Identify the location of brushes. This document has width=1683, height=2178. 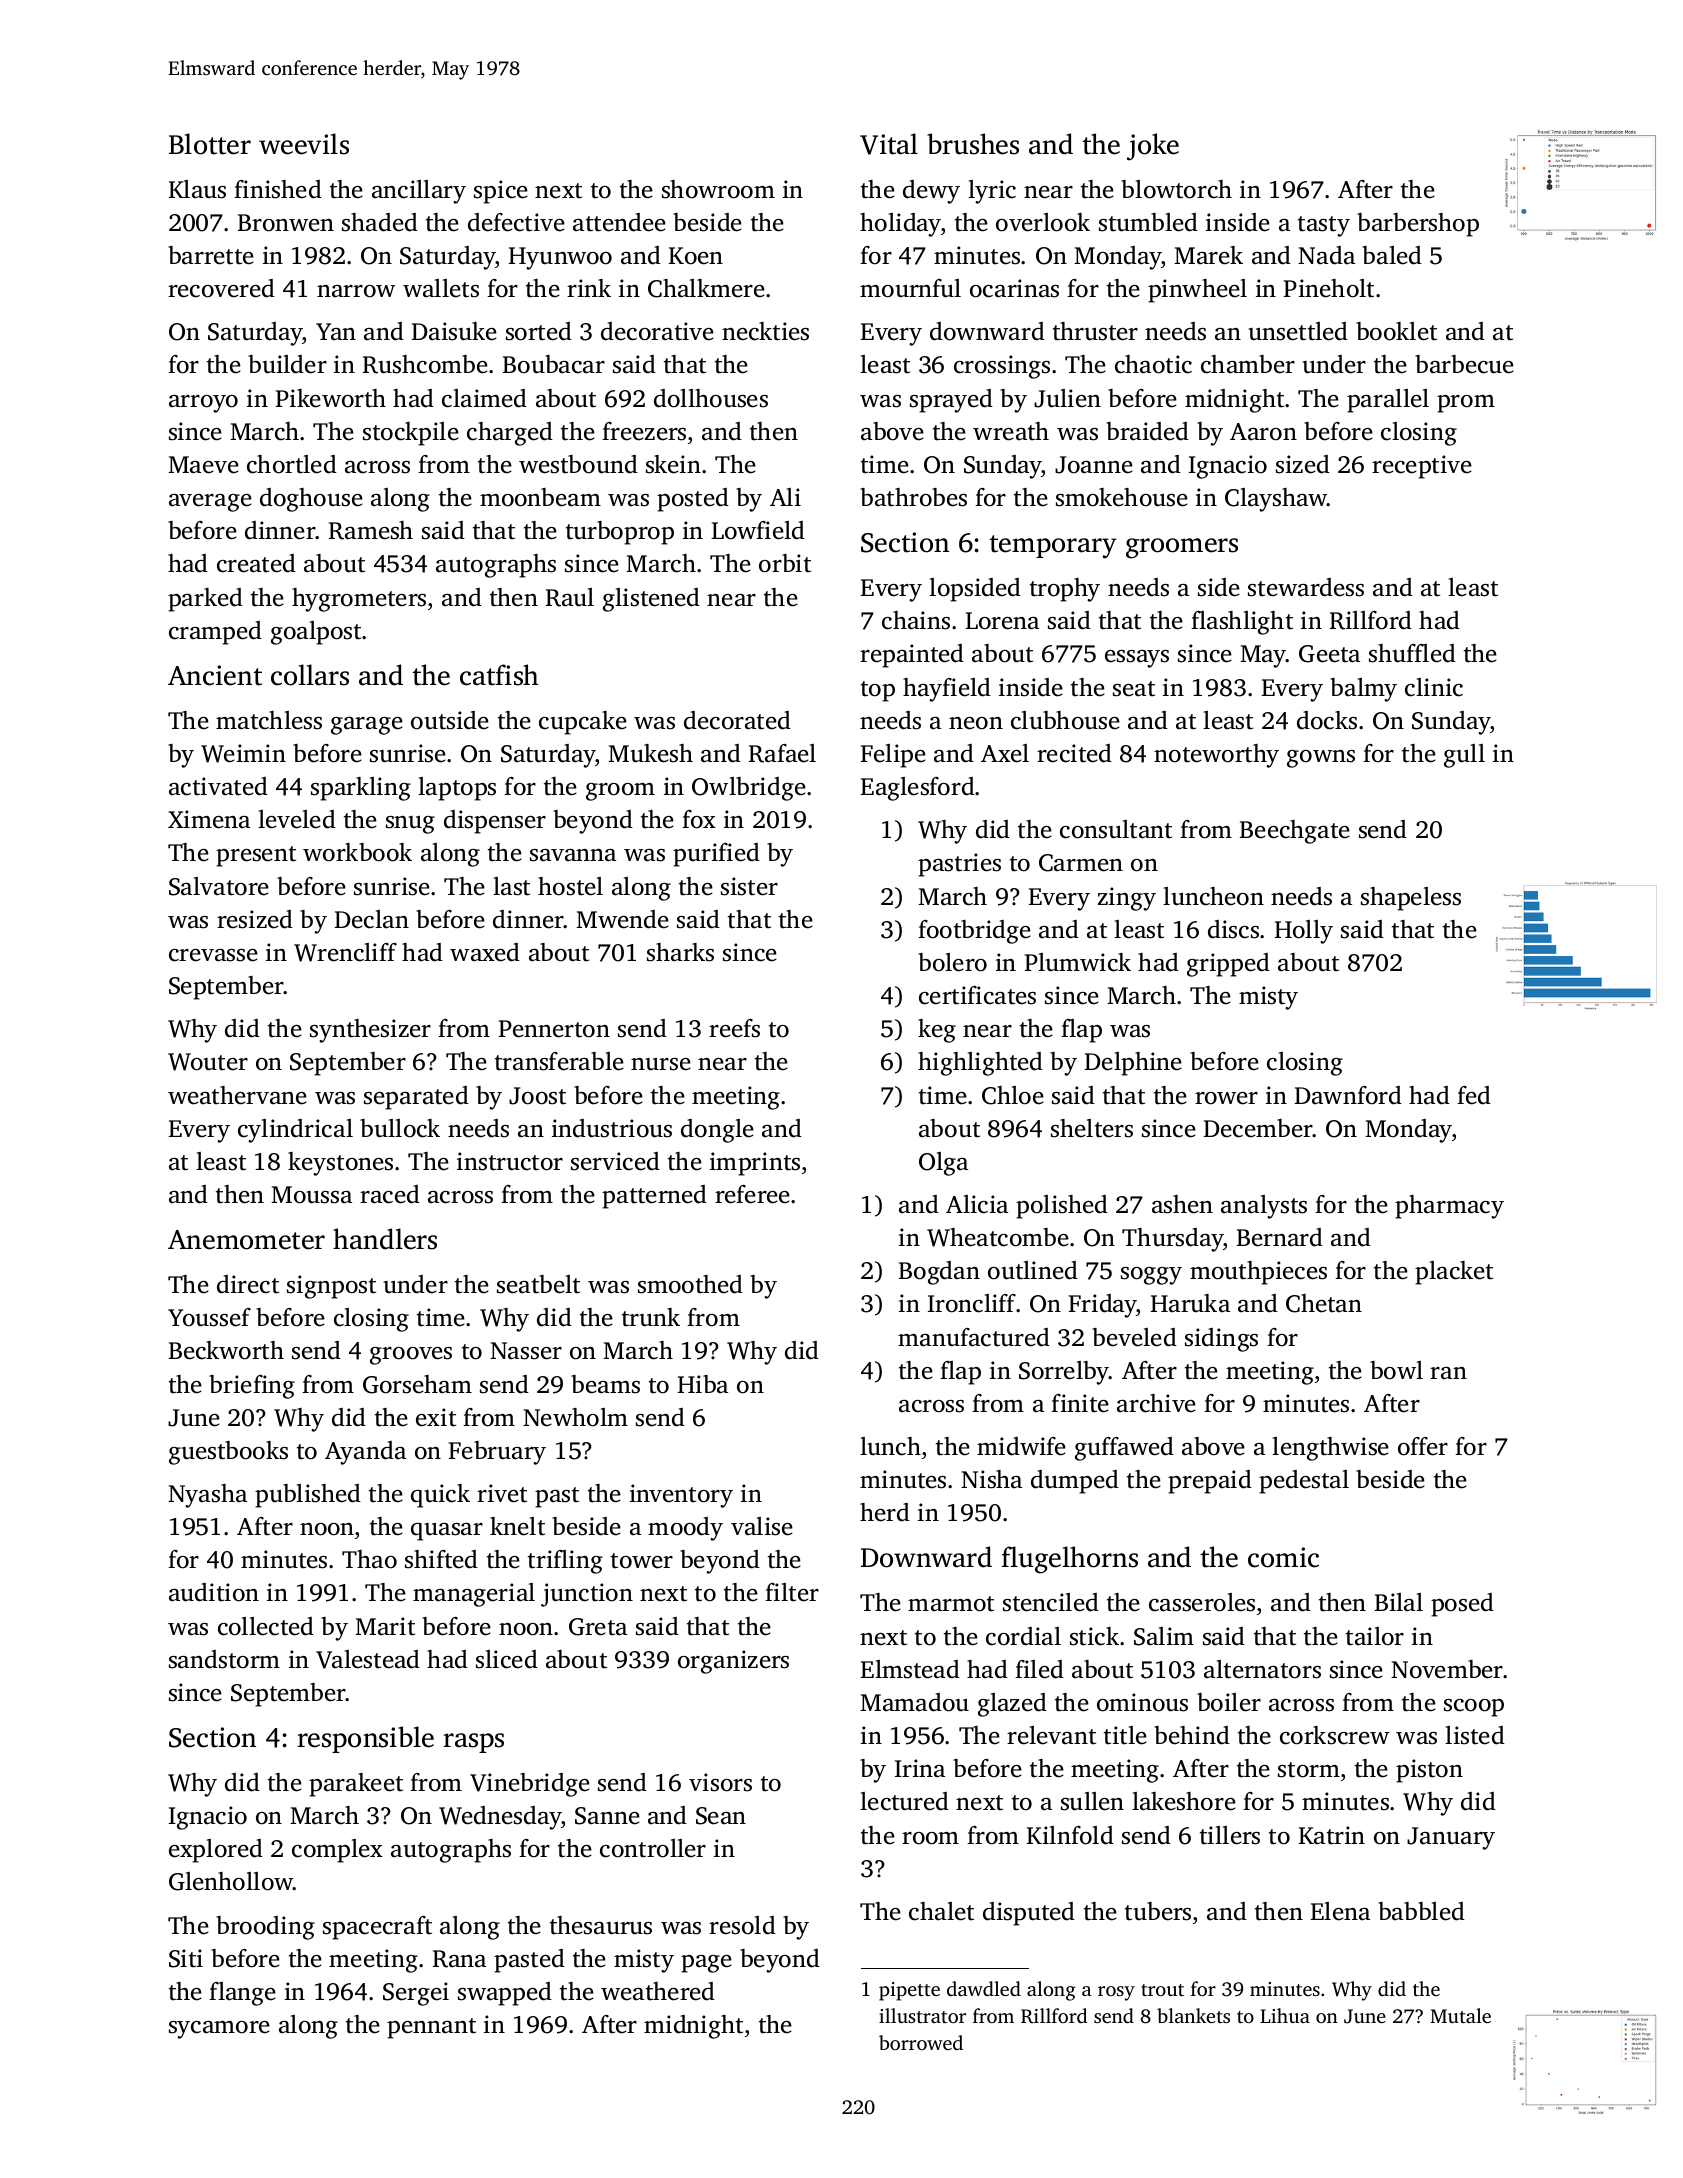
(973, 144).
